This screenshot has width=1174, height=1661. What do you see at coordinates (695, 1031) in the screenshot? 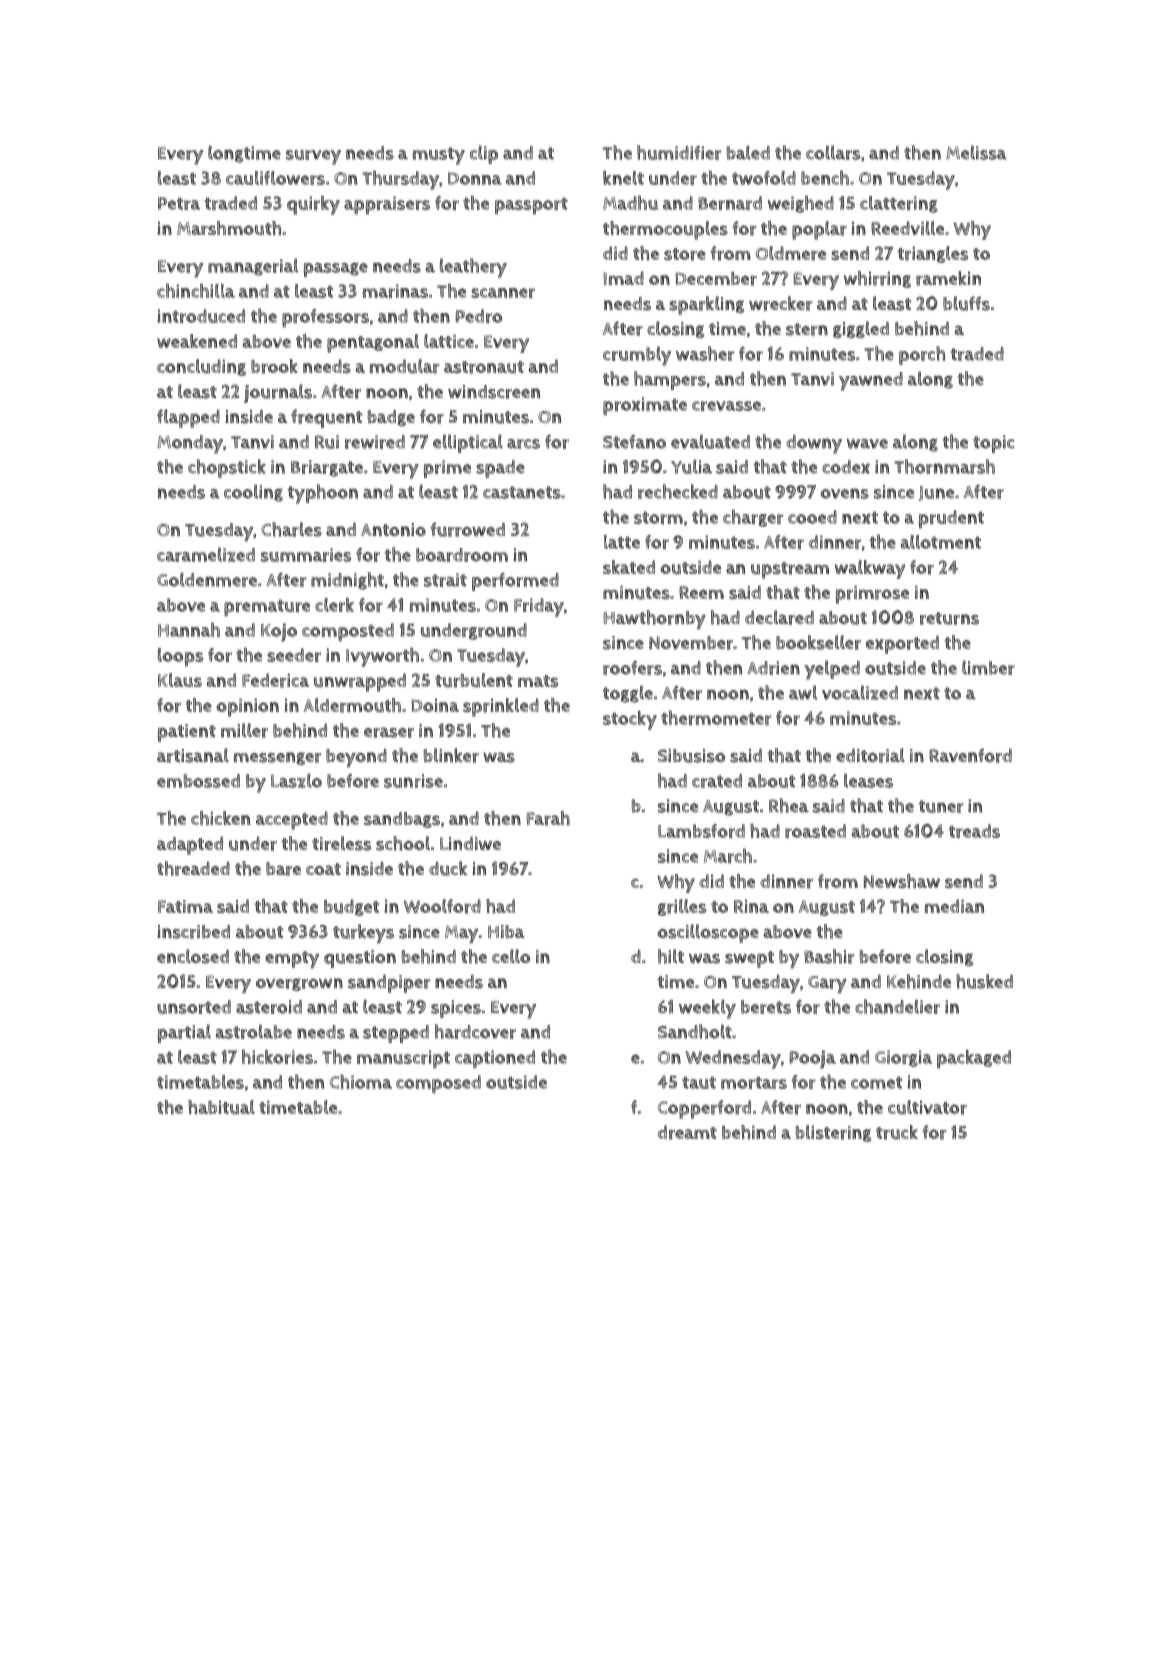
I see `Sandholt` at bounding box center [695, 1031].
